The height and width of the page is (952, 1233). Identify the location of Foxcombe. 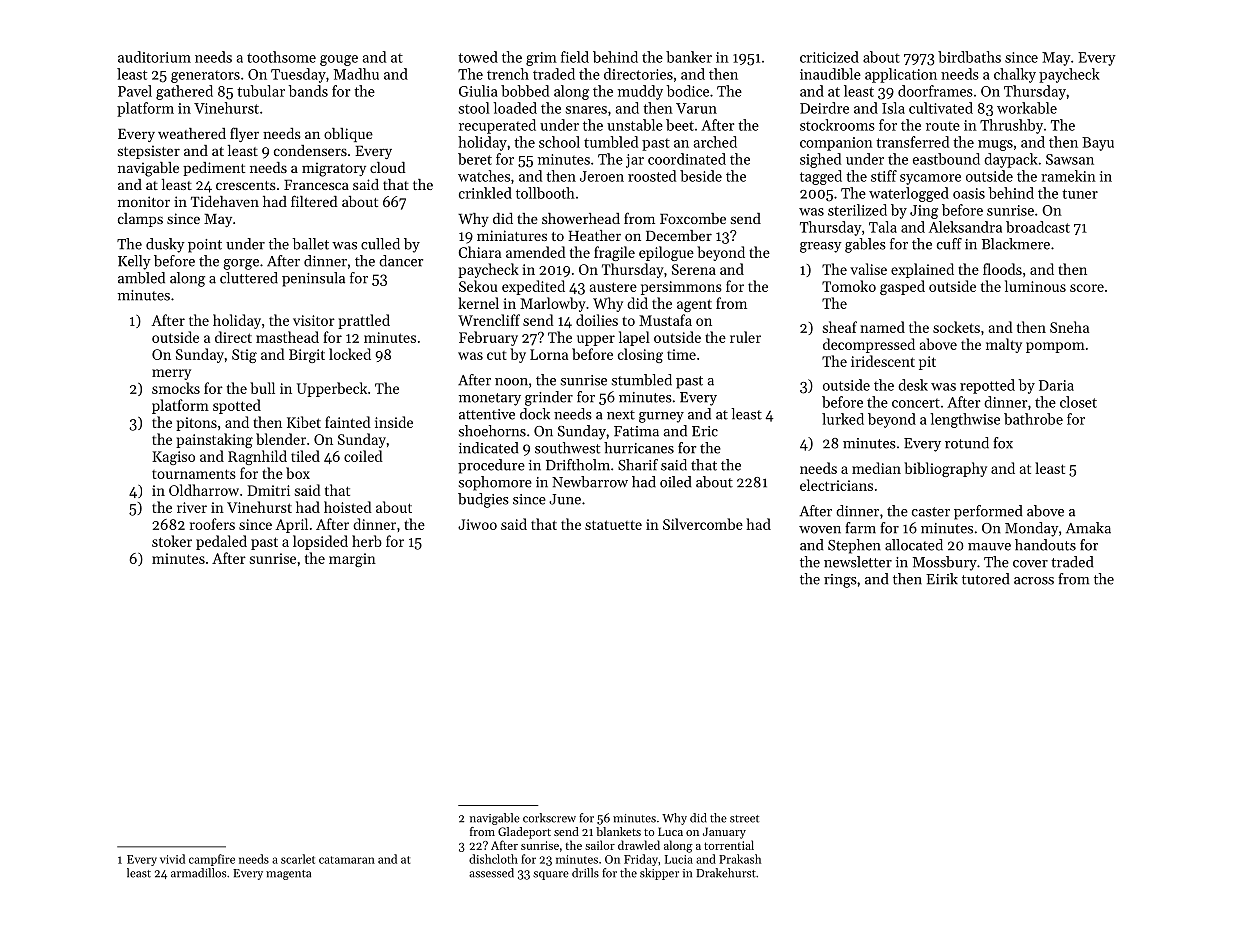
(693, 218).
